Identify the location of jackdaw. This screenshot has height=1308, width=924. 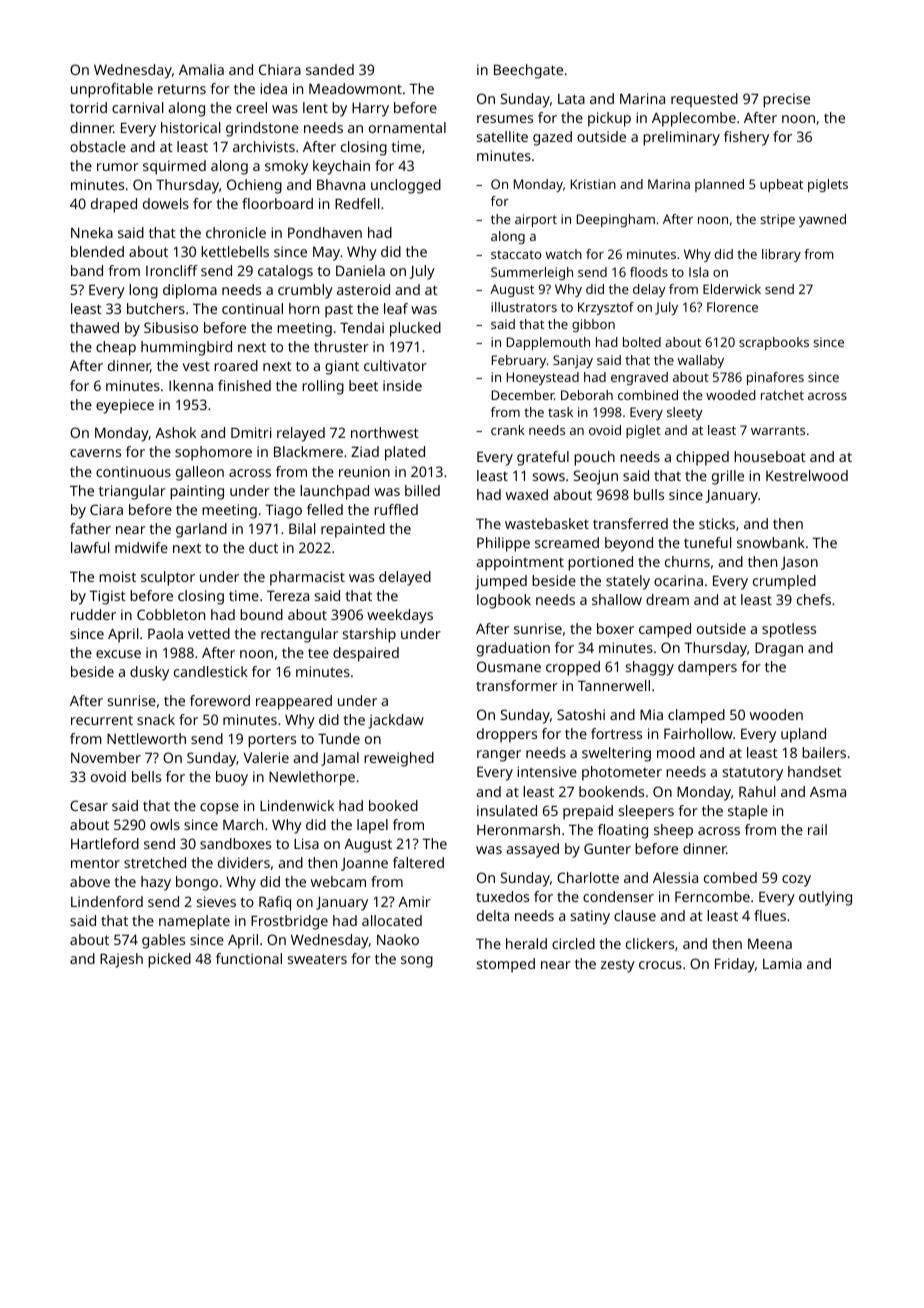
(396, 721).
